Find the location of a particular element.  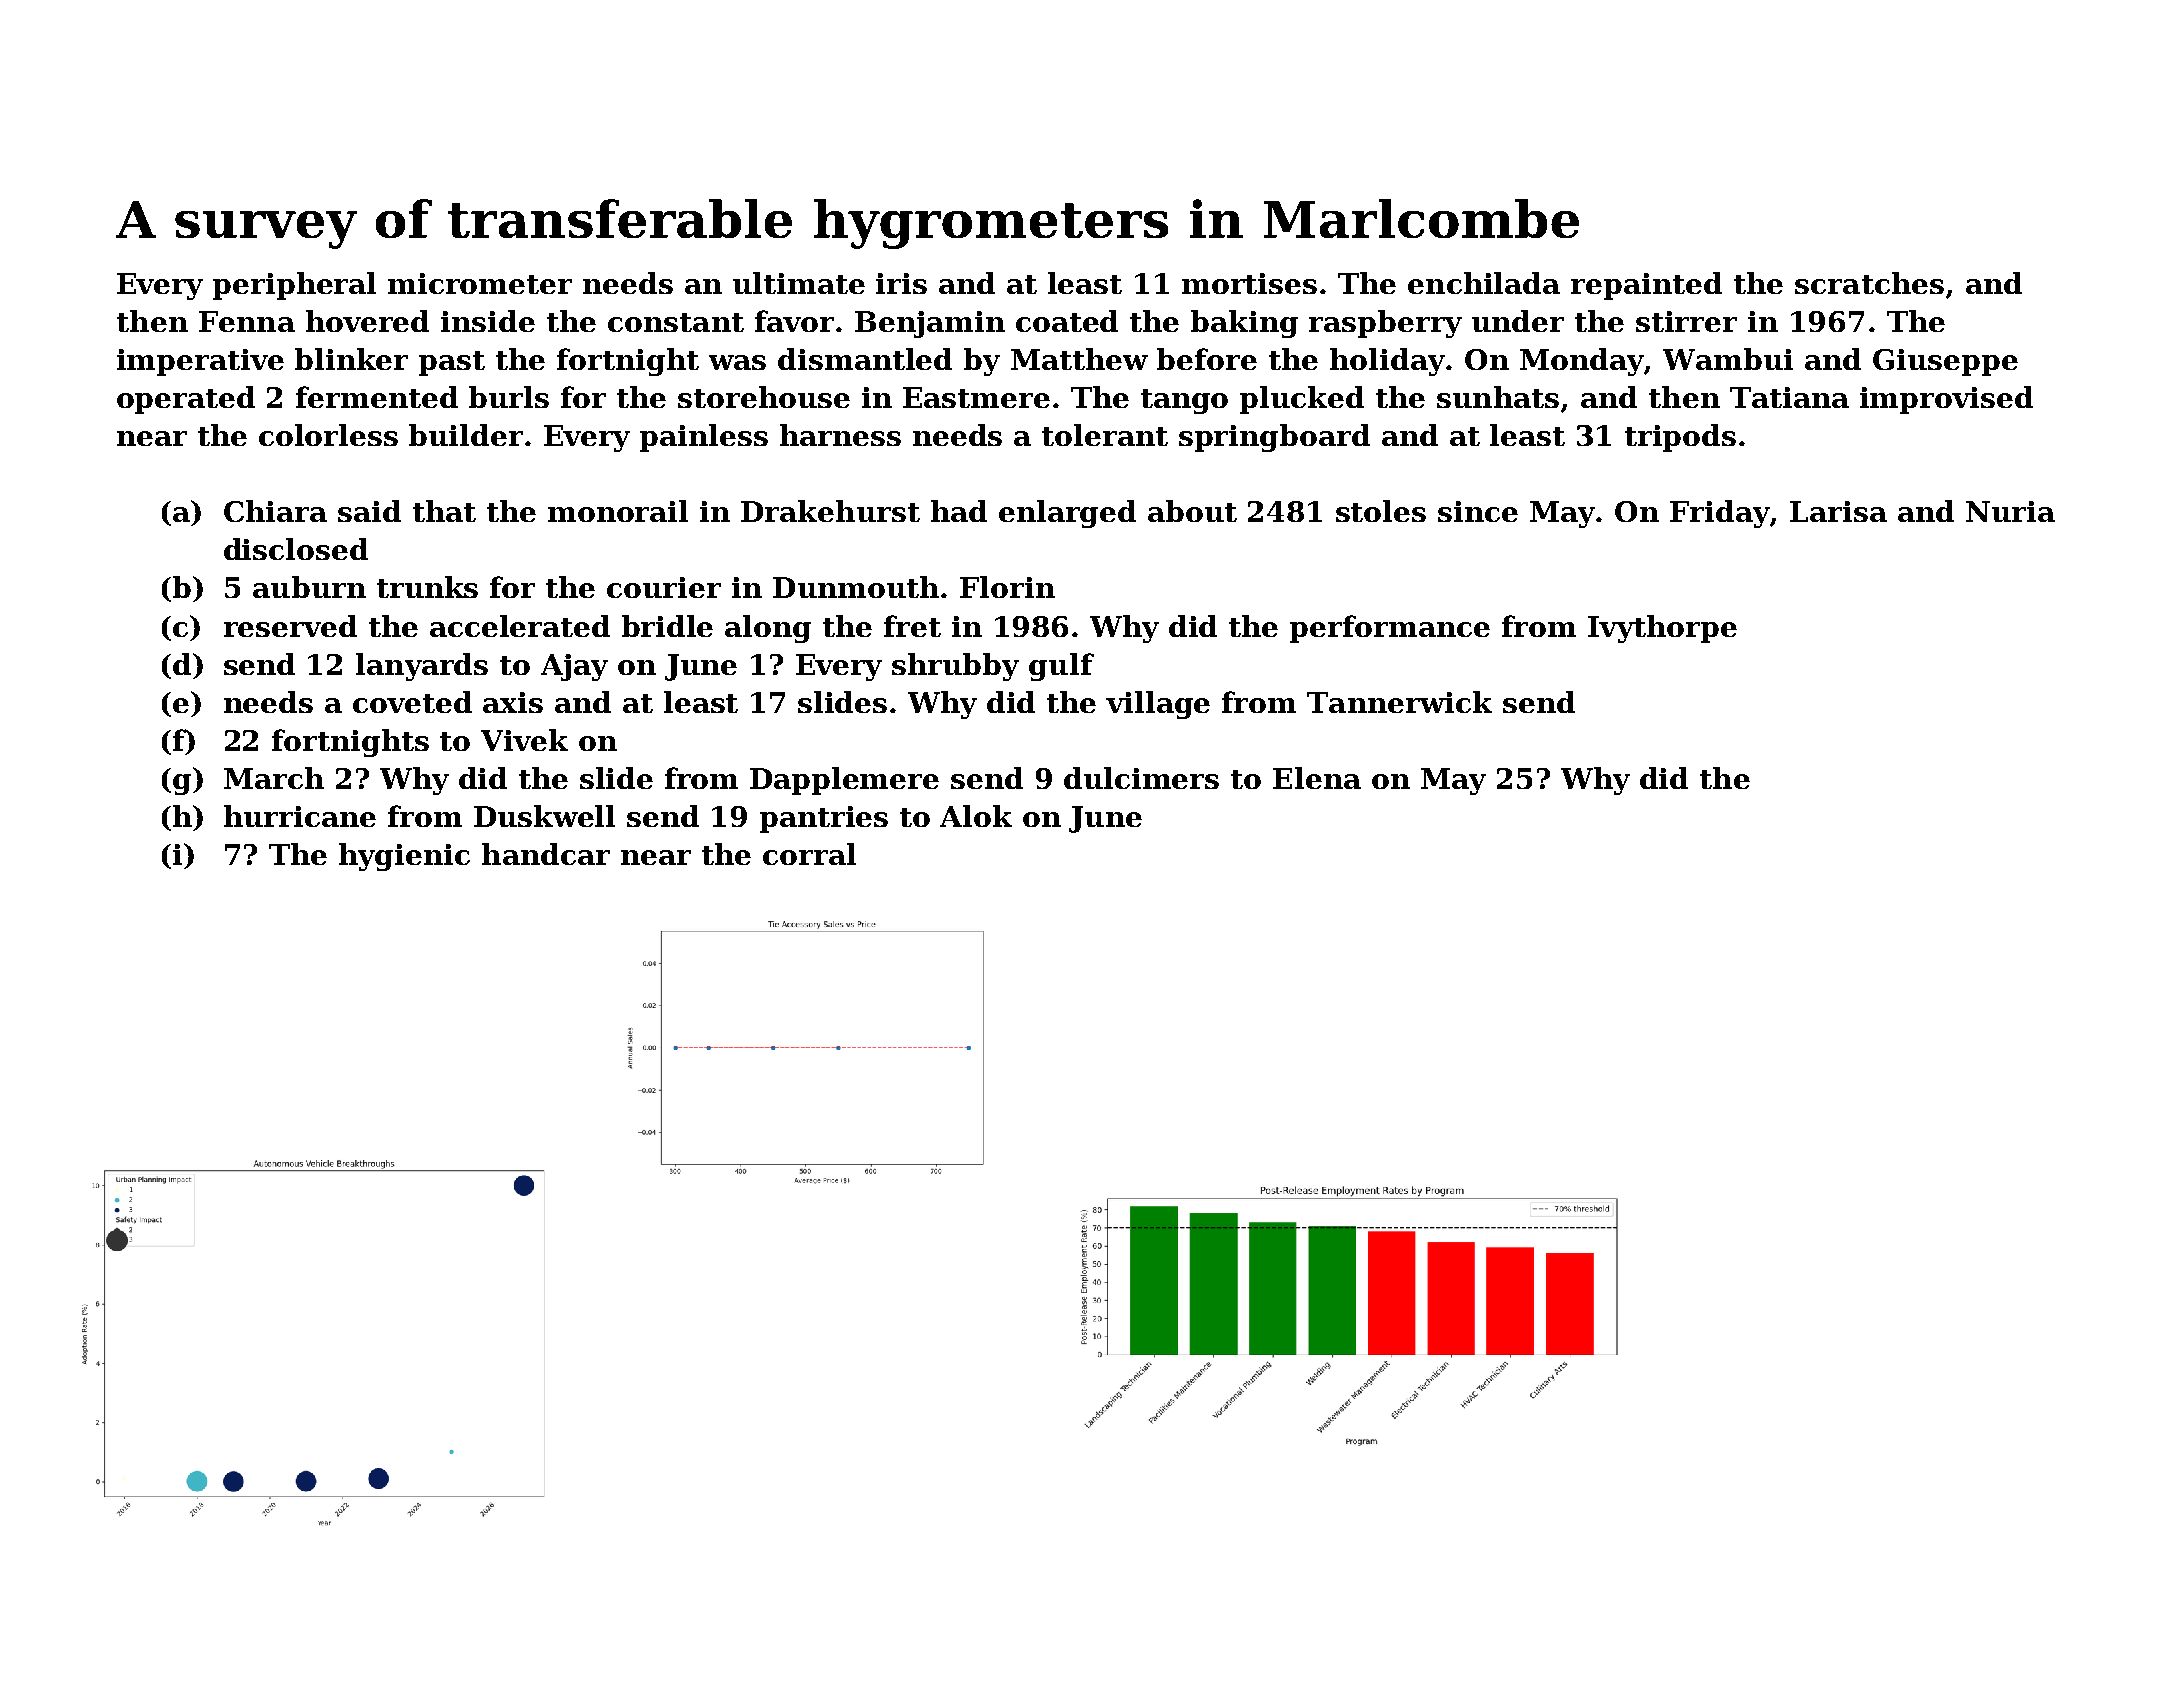

scratches is located at coordinates (1869, 283).
